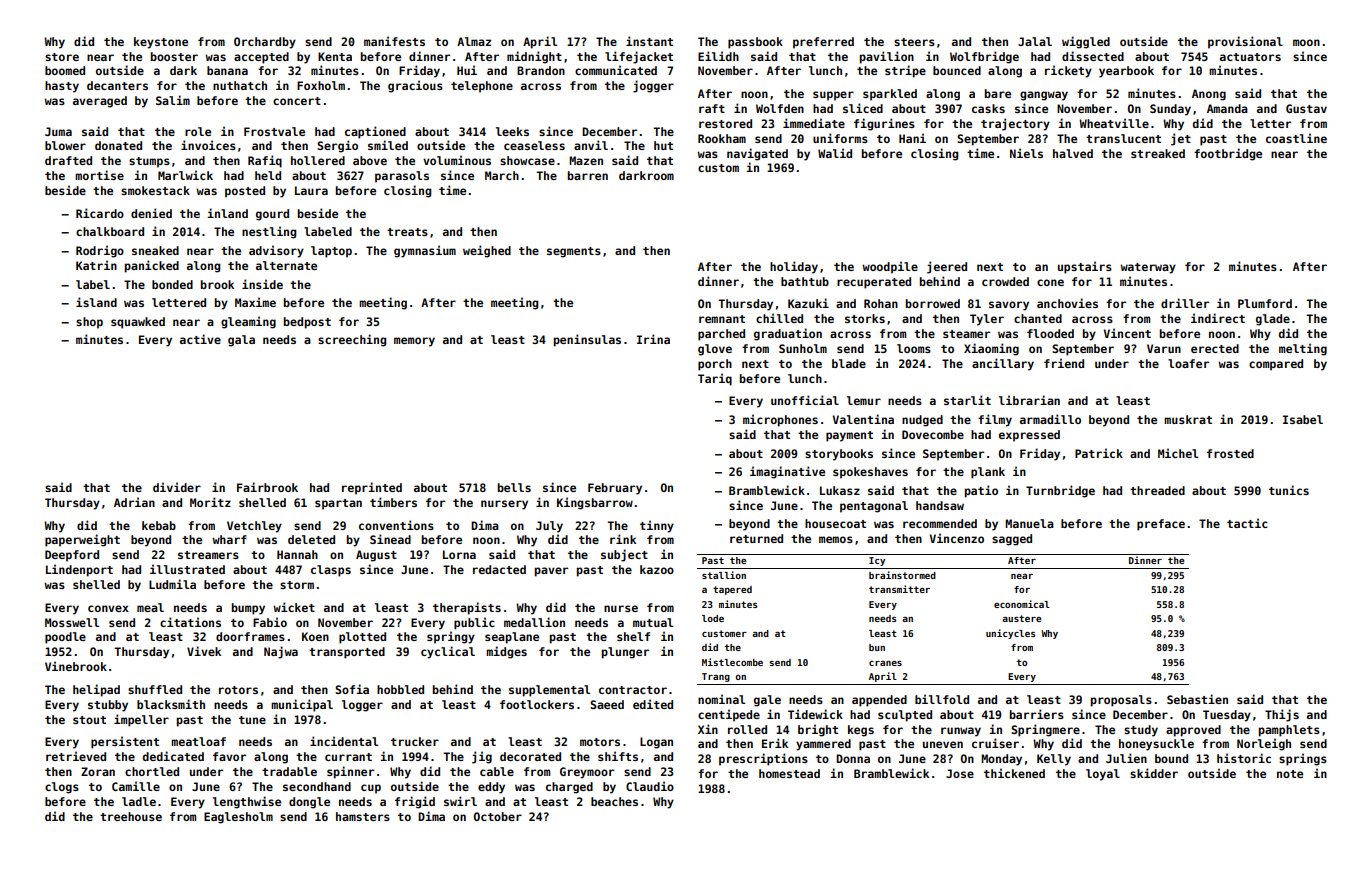 The width and height of the screenshot is (1372, 887). I want to click on tactic, so click(1247, 523).
